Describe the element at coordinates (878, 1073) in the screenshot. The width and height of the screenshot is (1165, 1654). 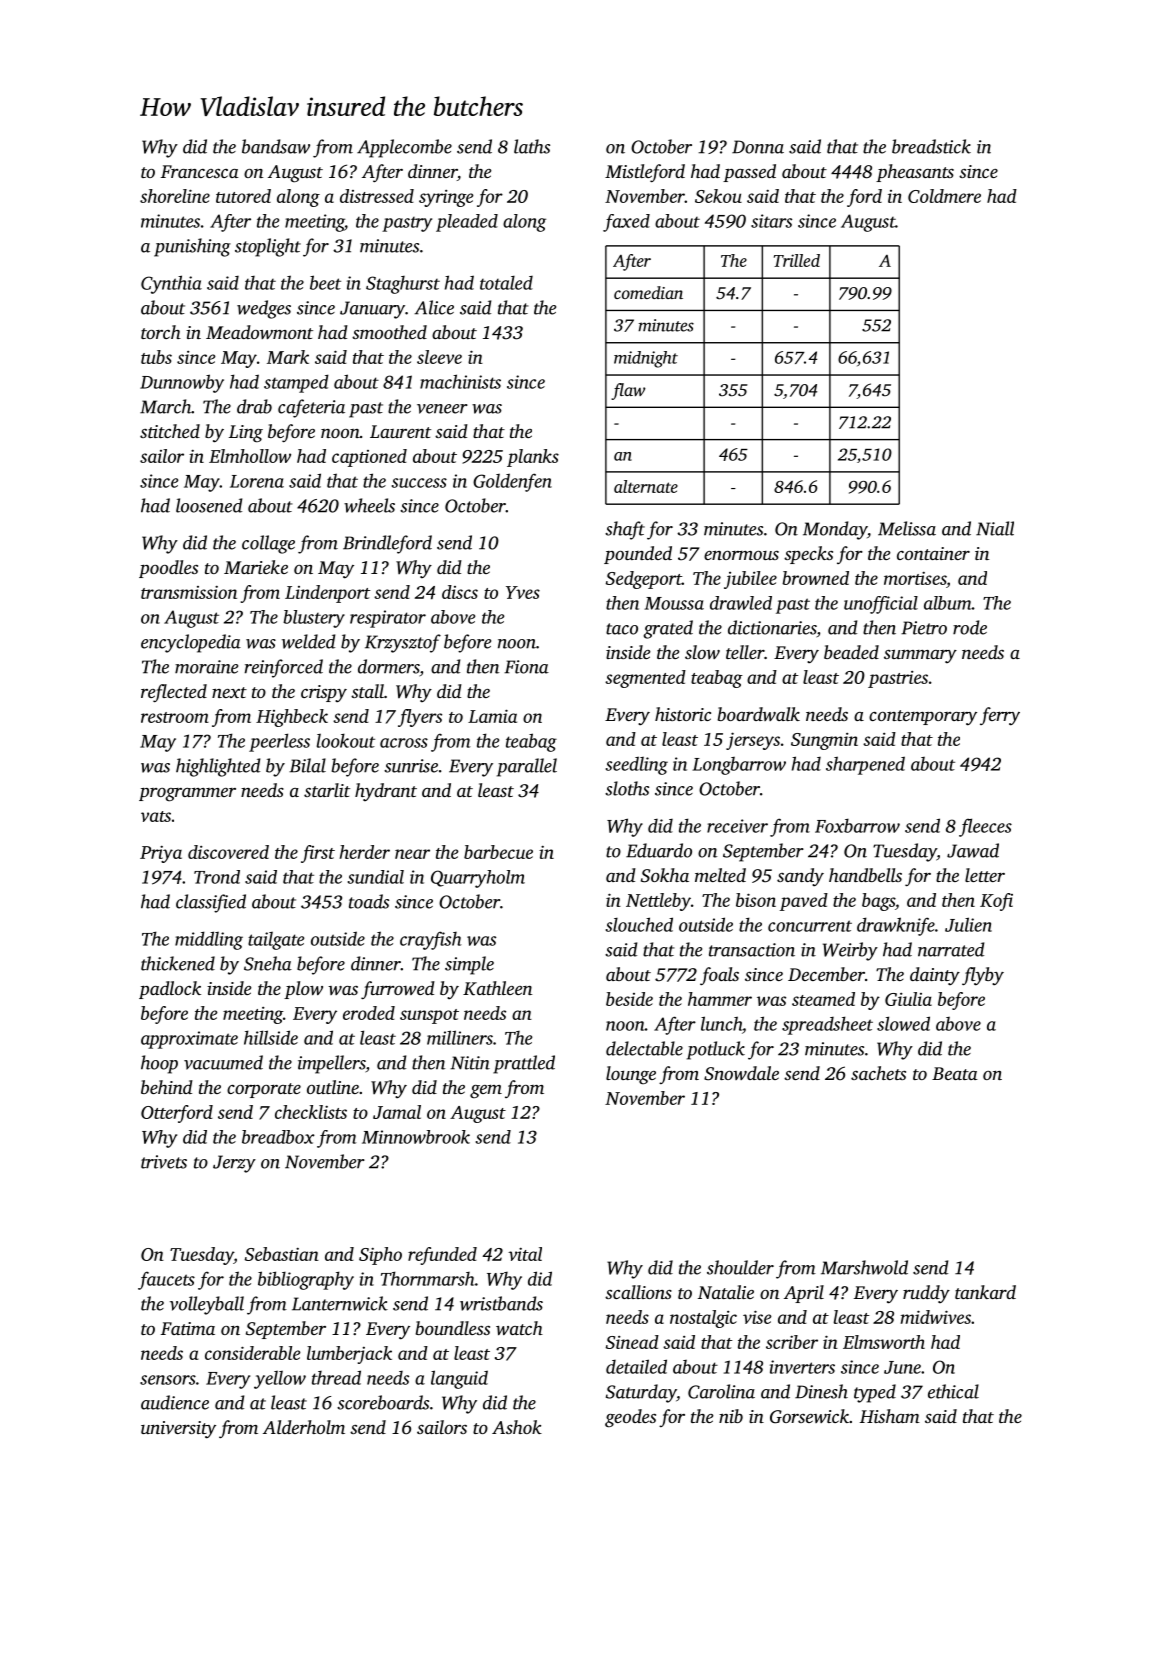
I see `sachets` at that location.
